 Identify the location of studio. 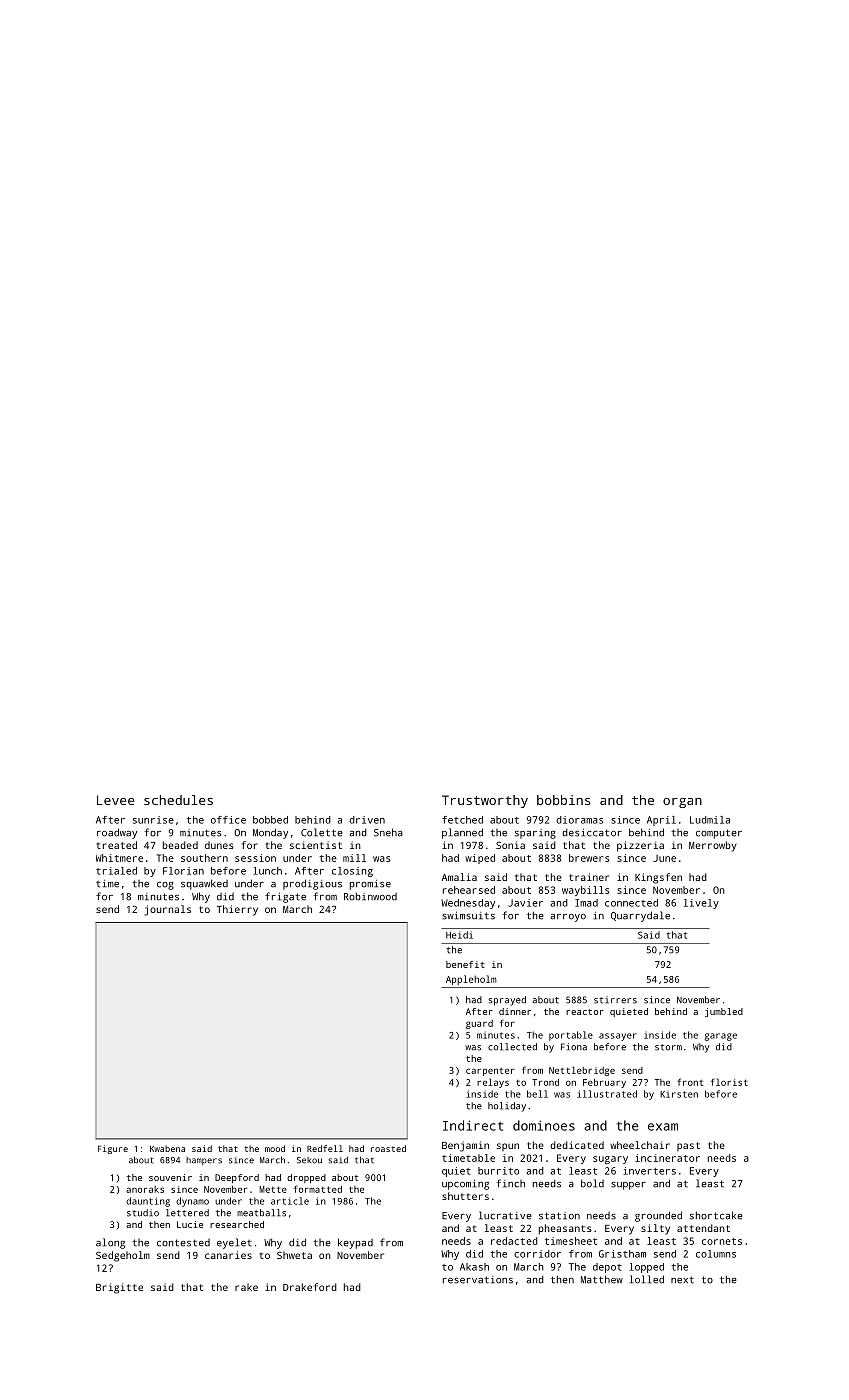
(143, 1213).
